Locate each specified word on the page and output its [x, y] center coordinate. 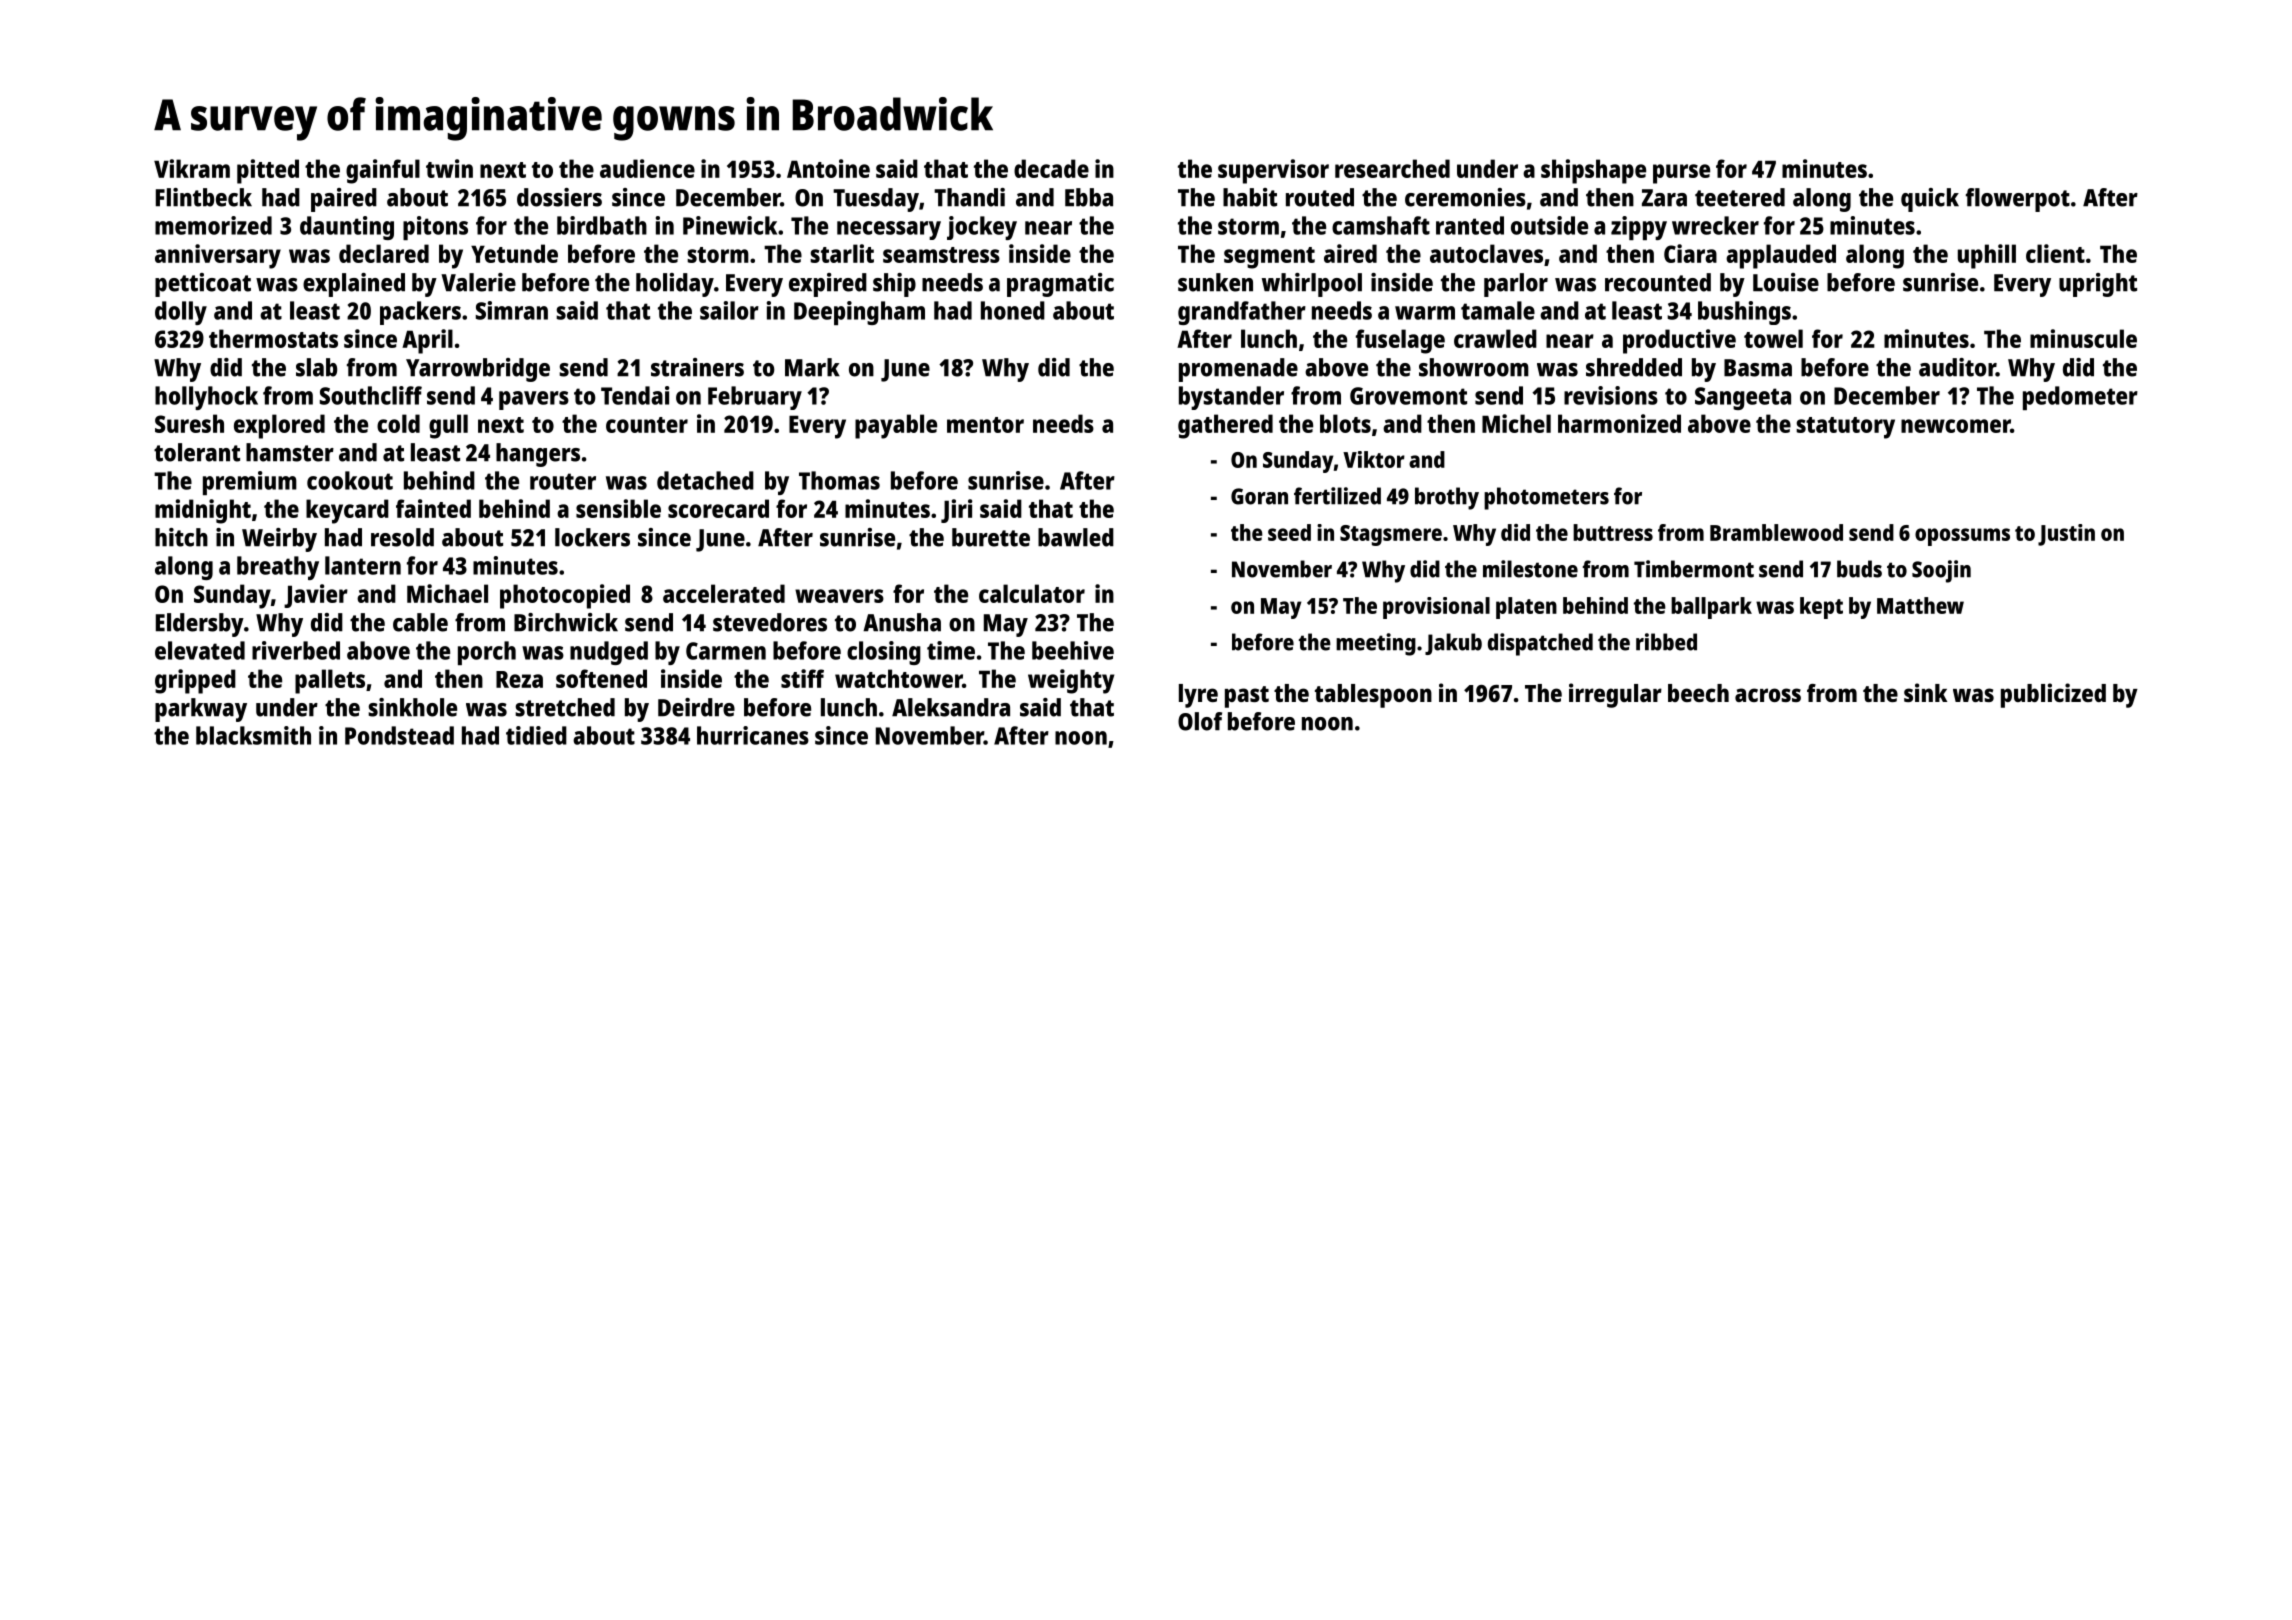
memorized [213, 225]
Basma [1758, 368]
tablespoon [1373, 696]
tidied [536, 735]
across [1768, 695]
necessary [889, 230]
